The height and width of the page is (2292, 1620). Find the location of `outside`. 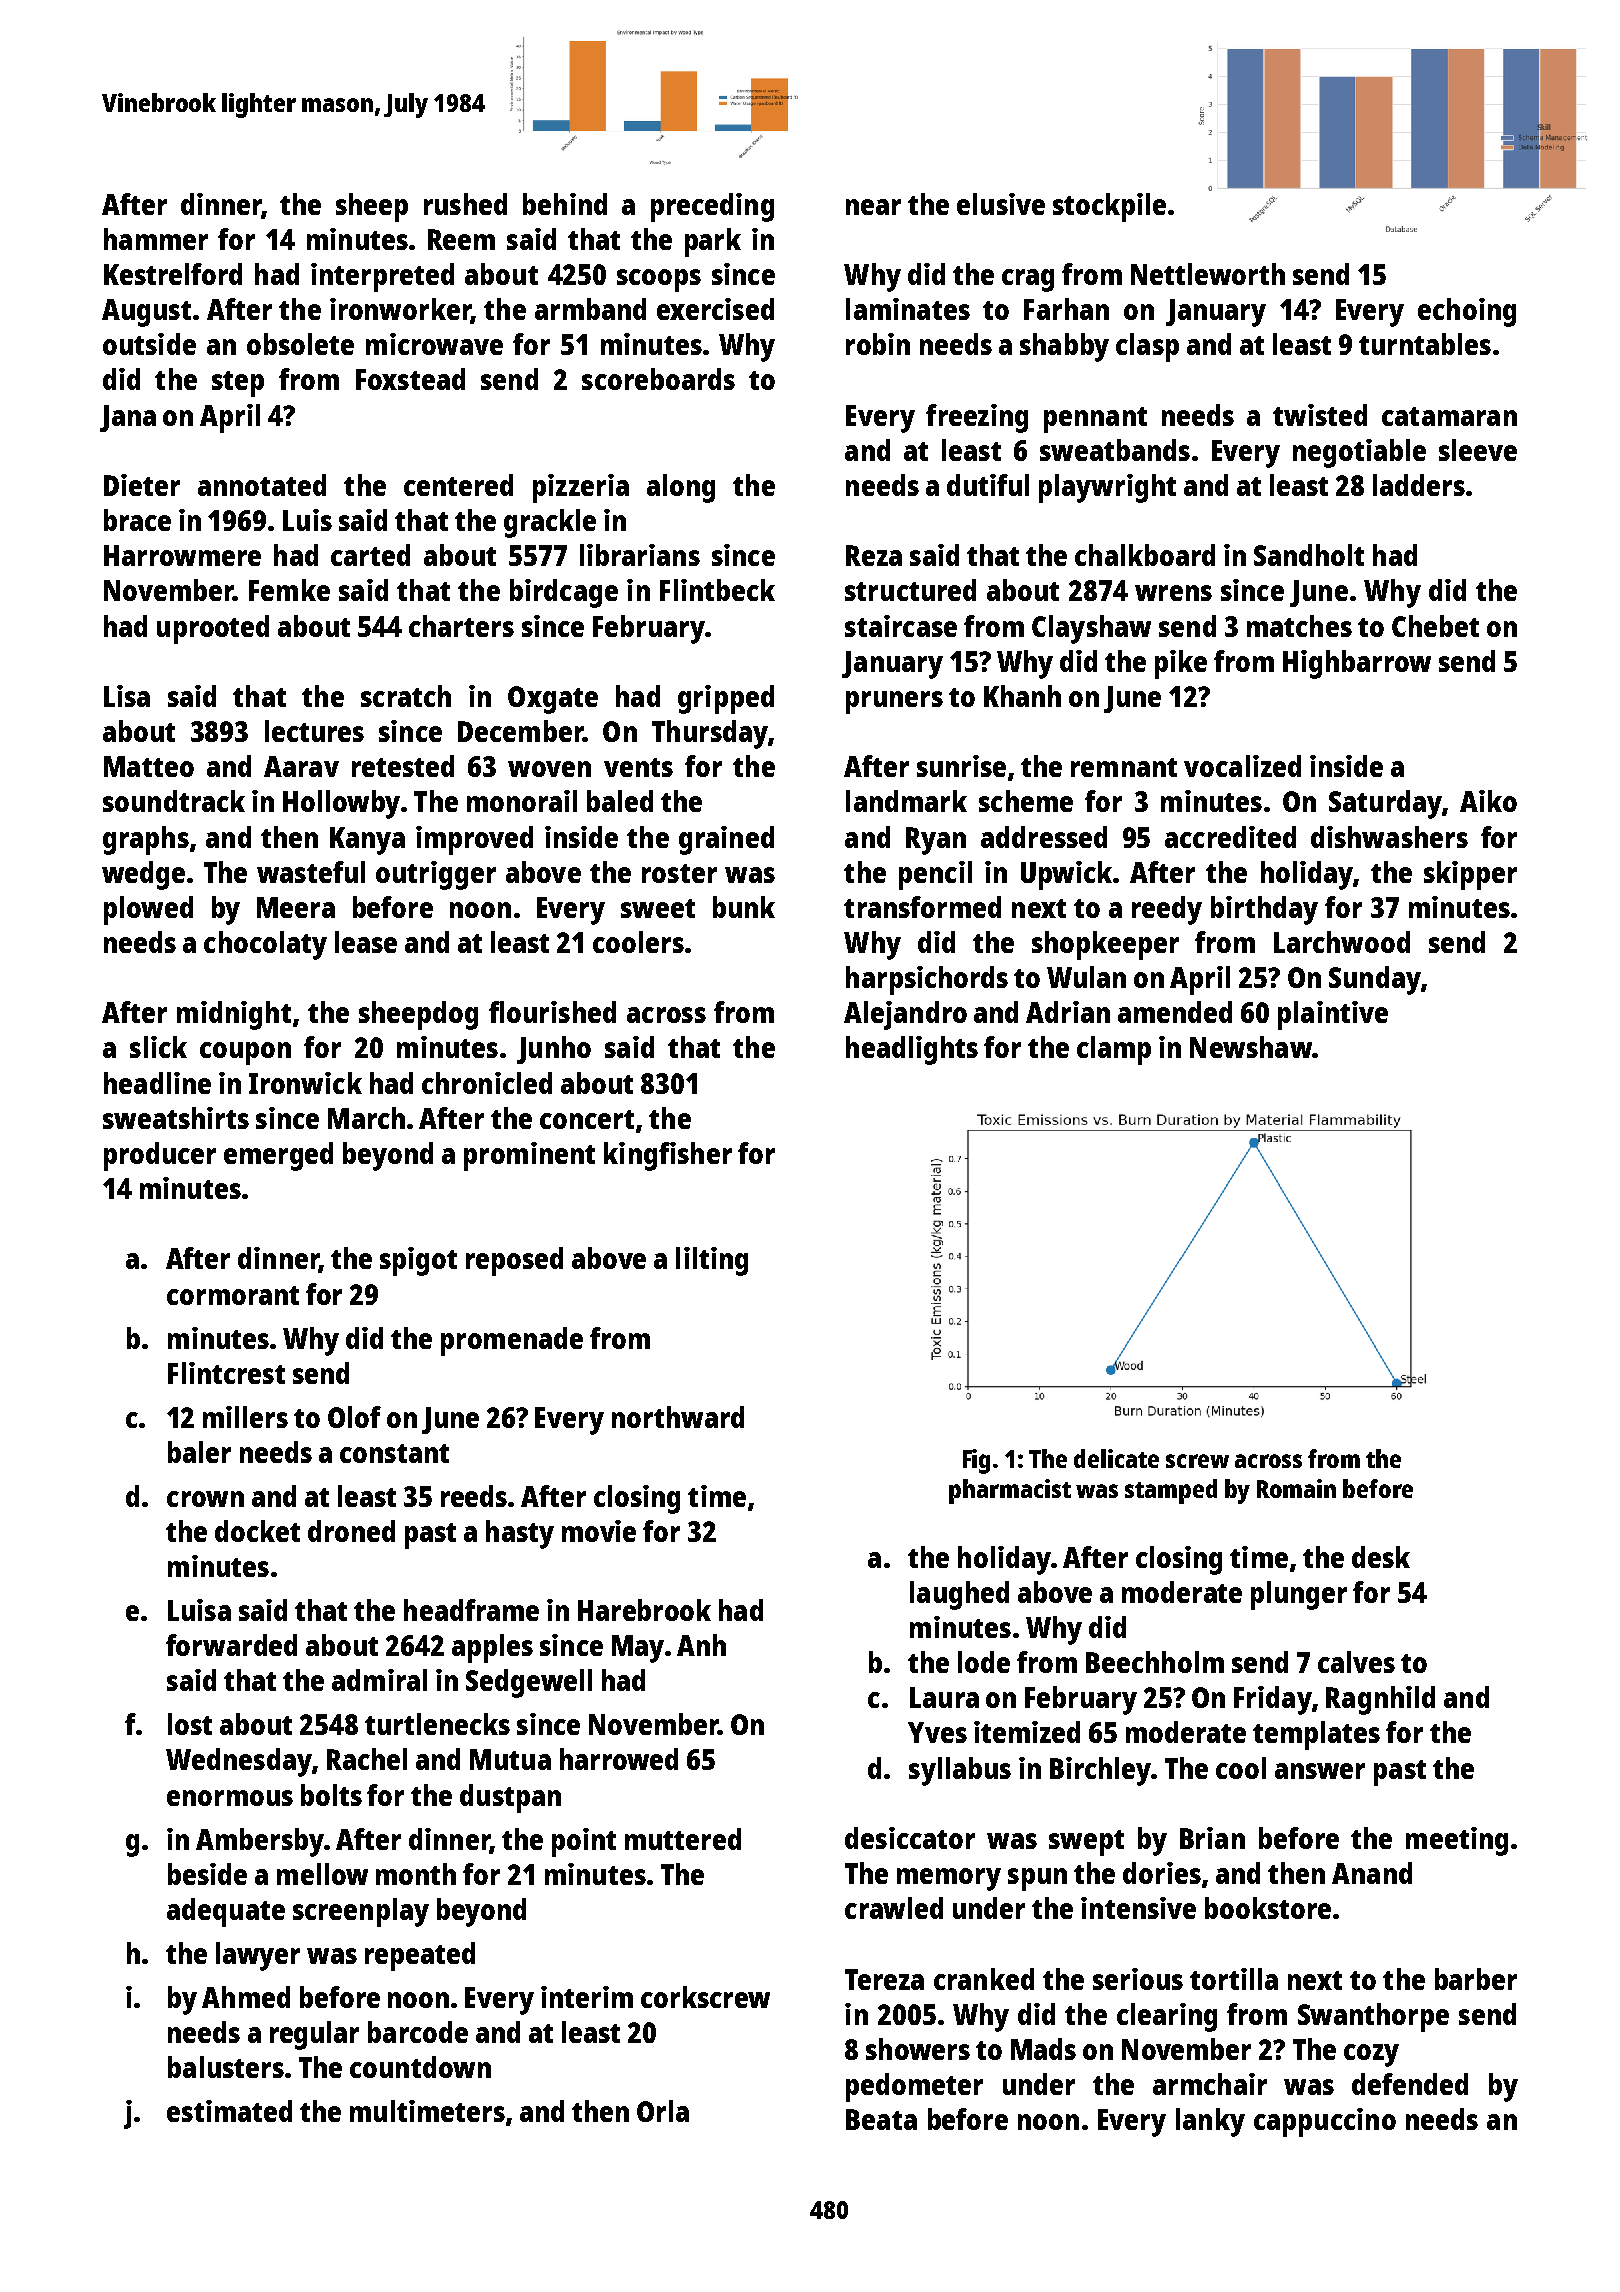

outside is located at coordinates (149, 344).
